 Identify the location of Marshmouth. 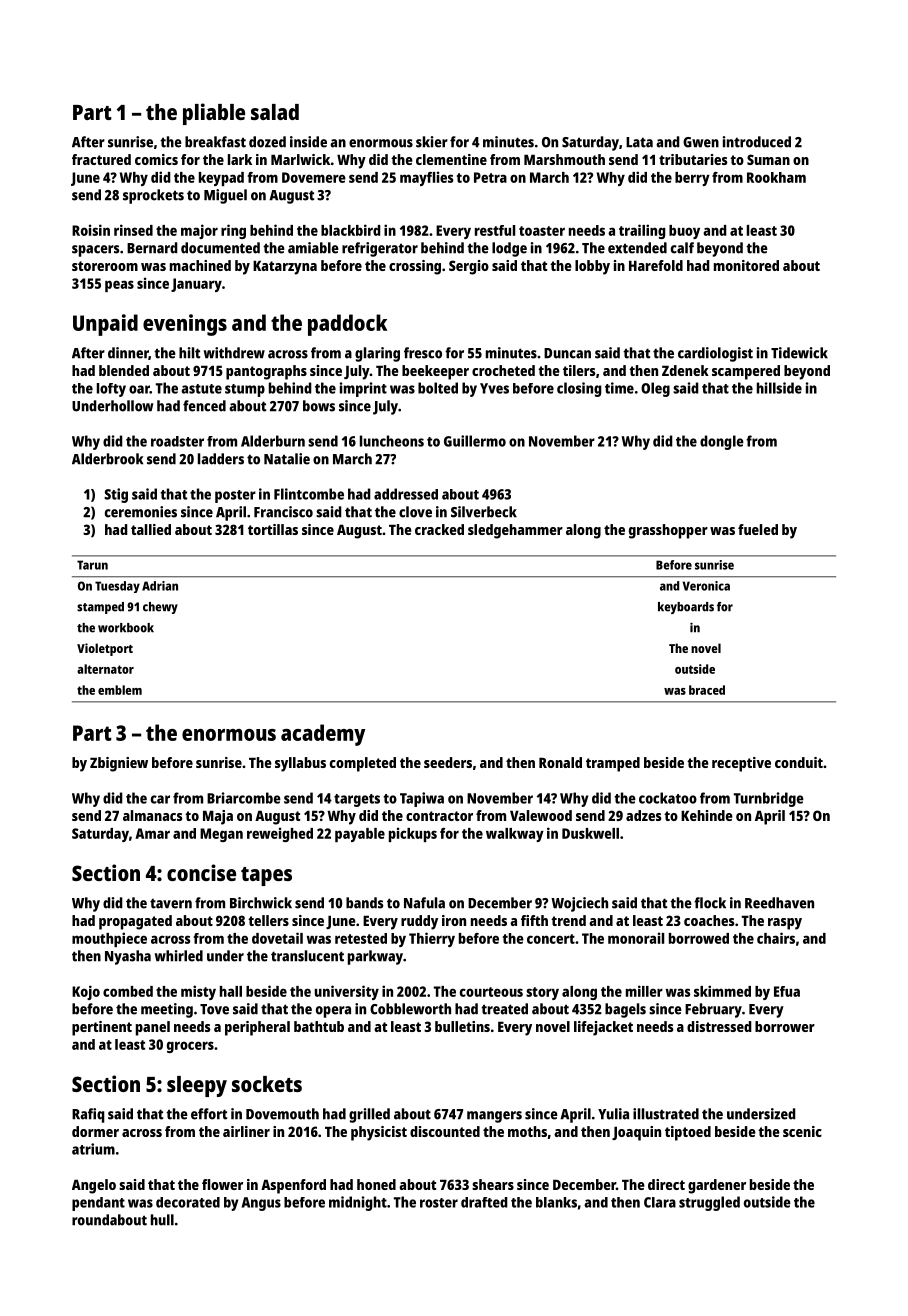
(564, 159).
